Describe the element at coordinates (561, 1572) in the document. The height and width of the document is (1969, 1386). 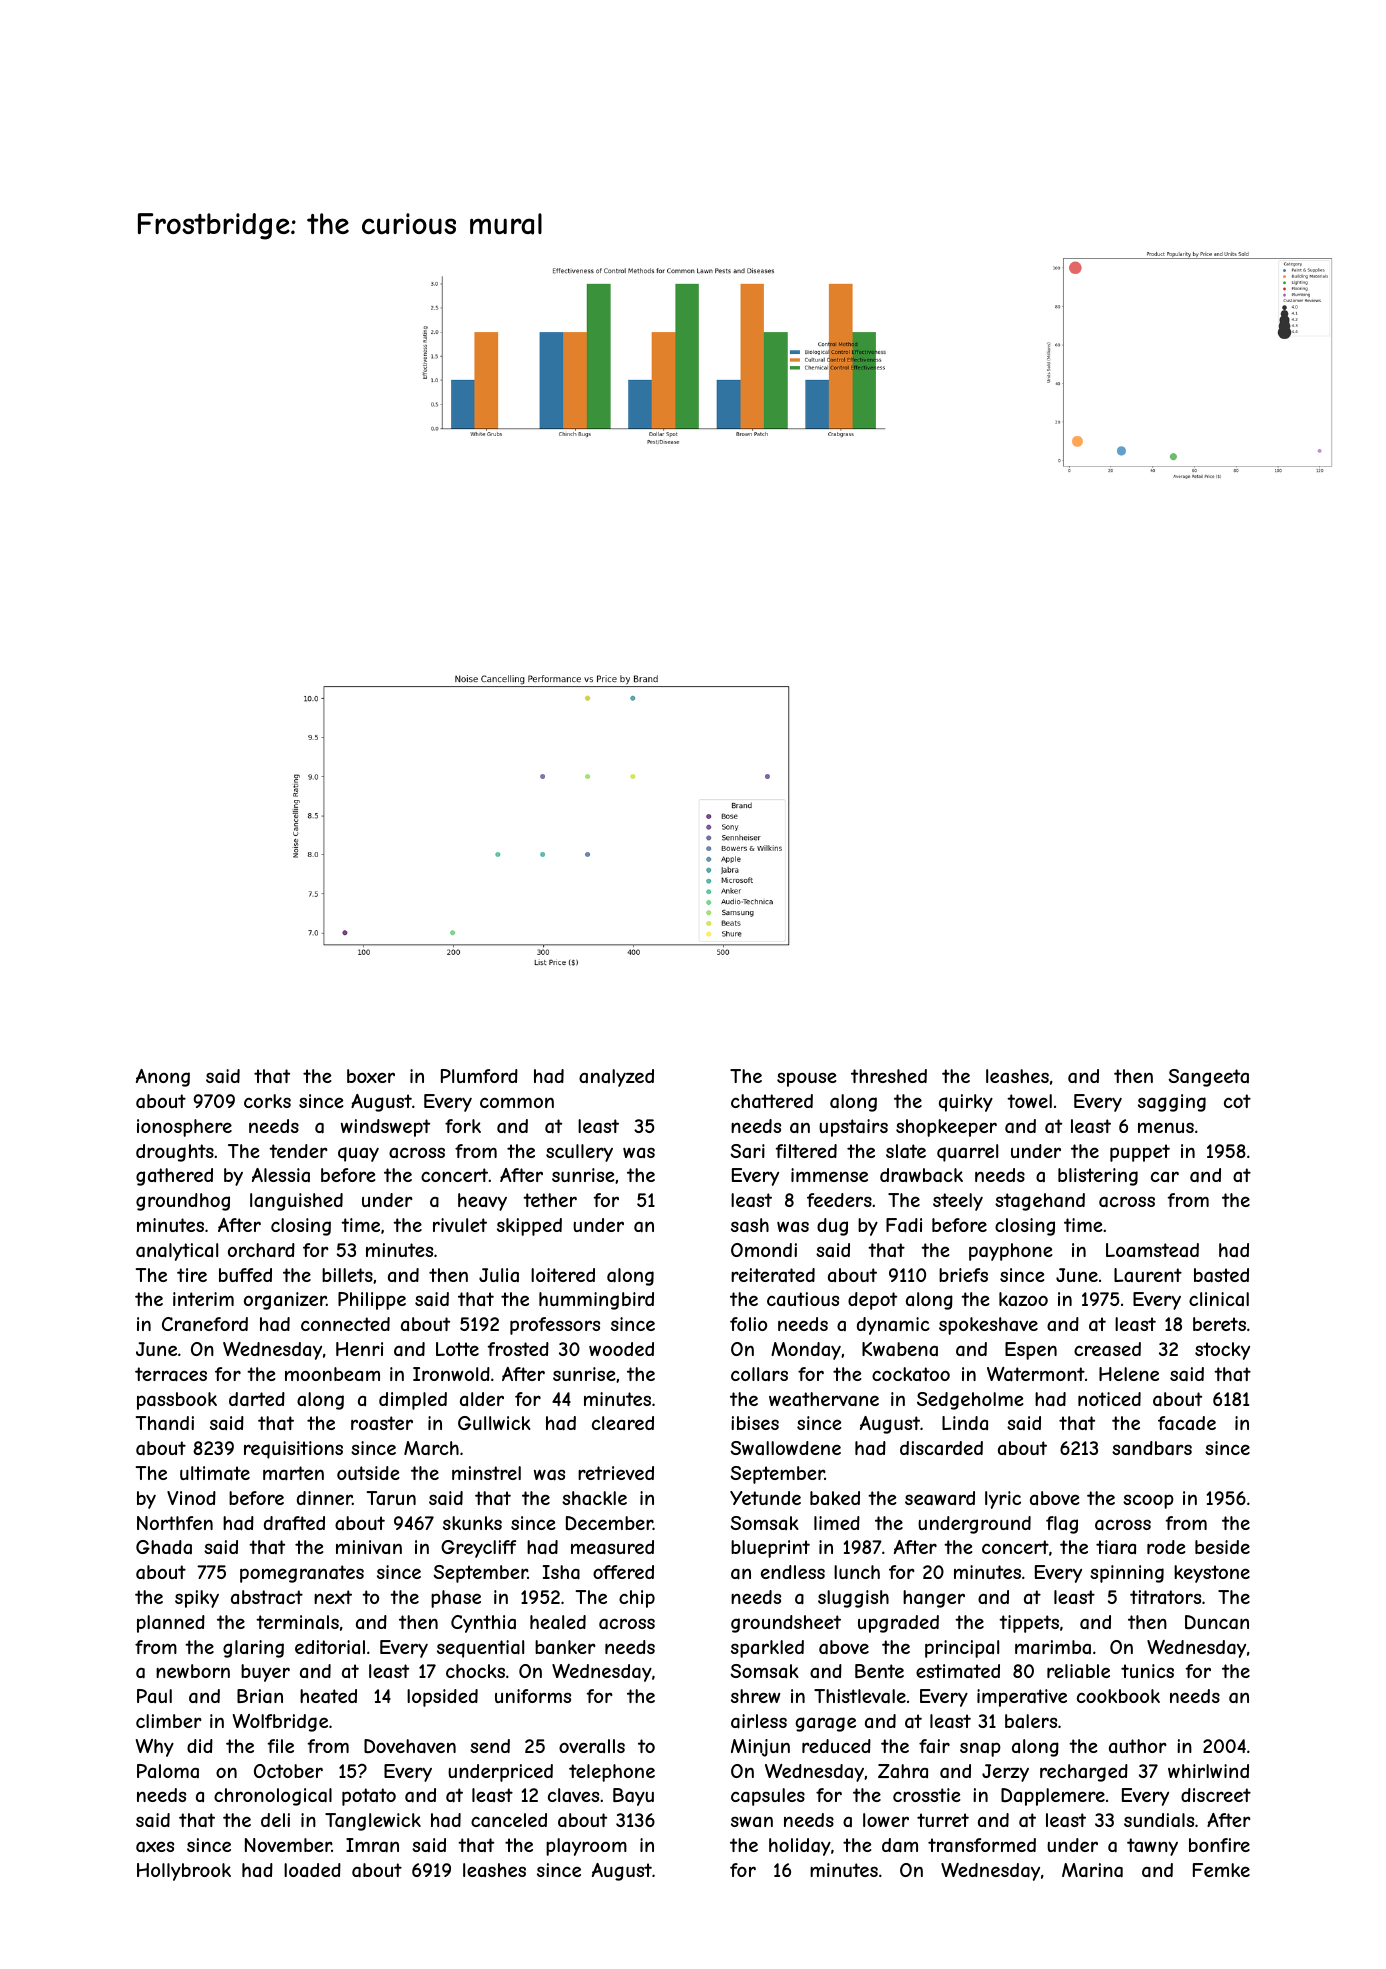
I see `Isha` at that location.
